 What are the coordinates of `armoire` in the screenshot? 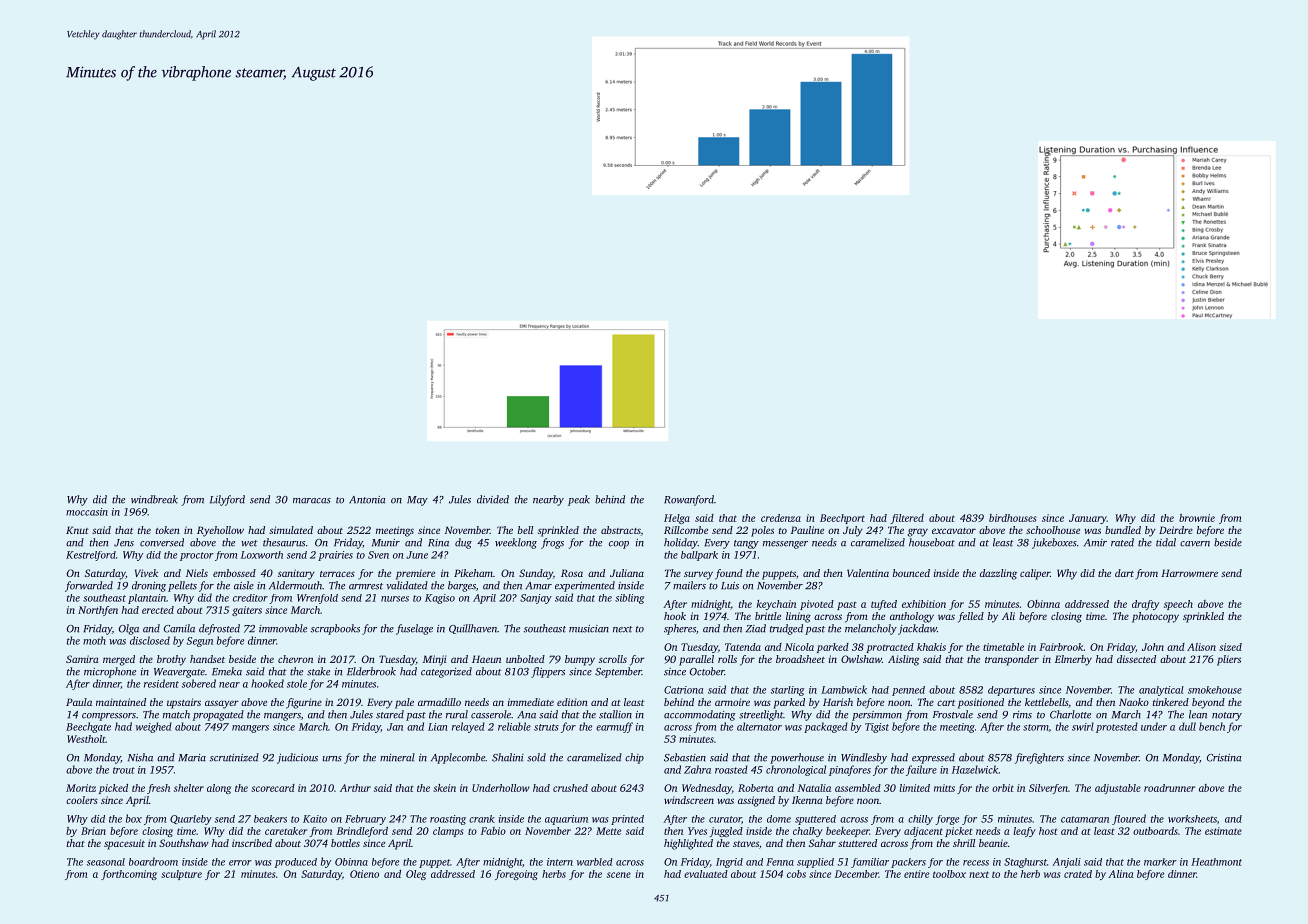 It's located at (732, 702).
